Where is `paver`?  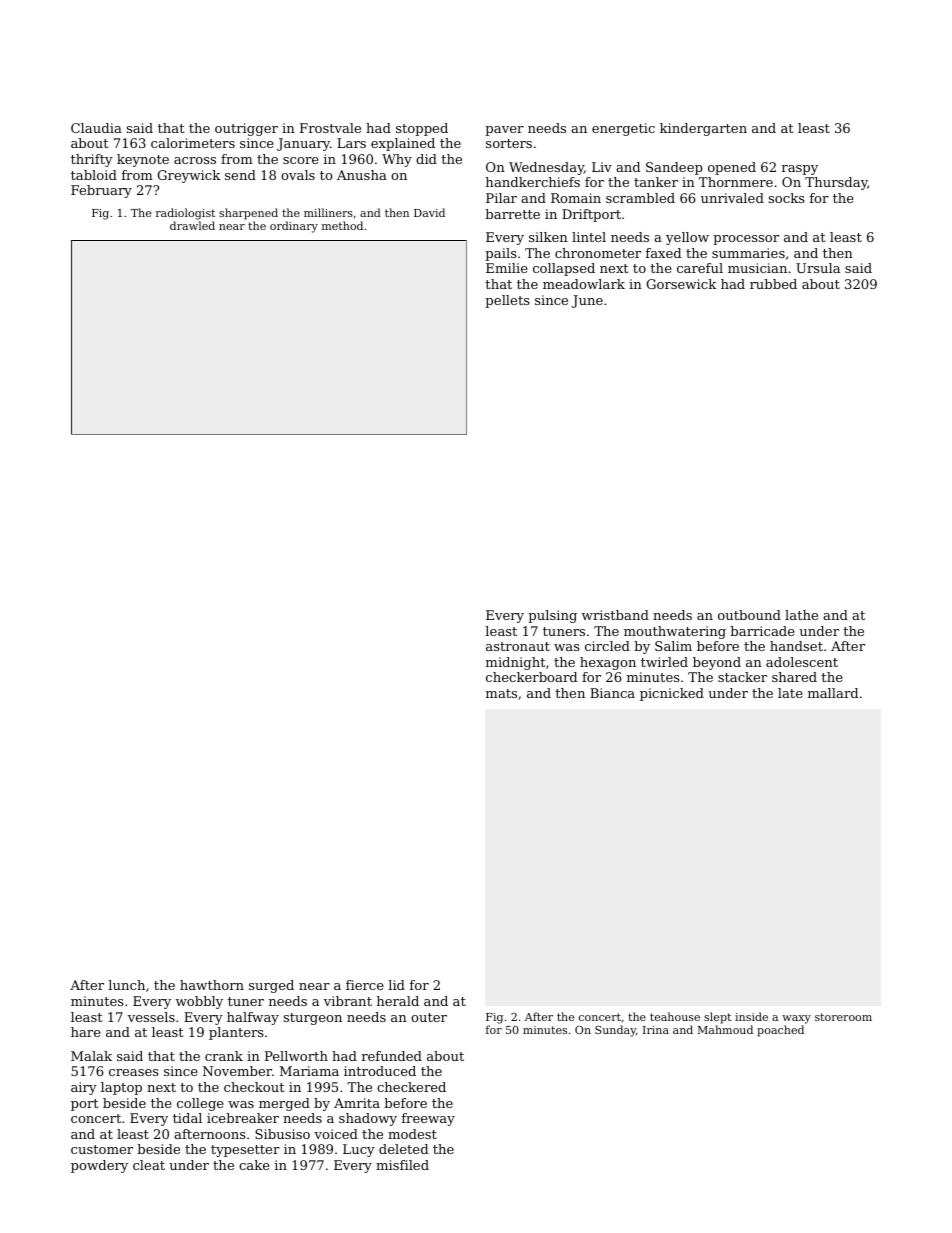 paver is located at coordinates (504, 131).
